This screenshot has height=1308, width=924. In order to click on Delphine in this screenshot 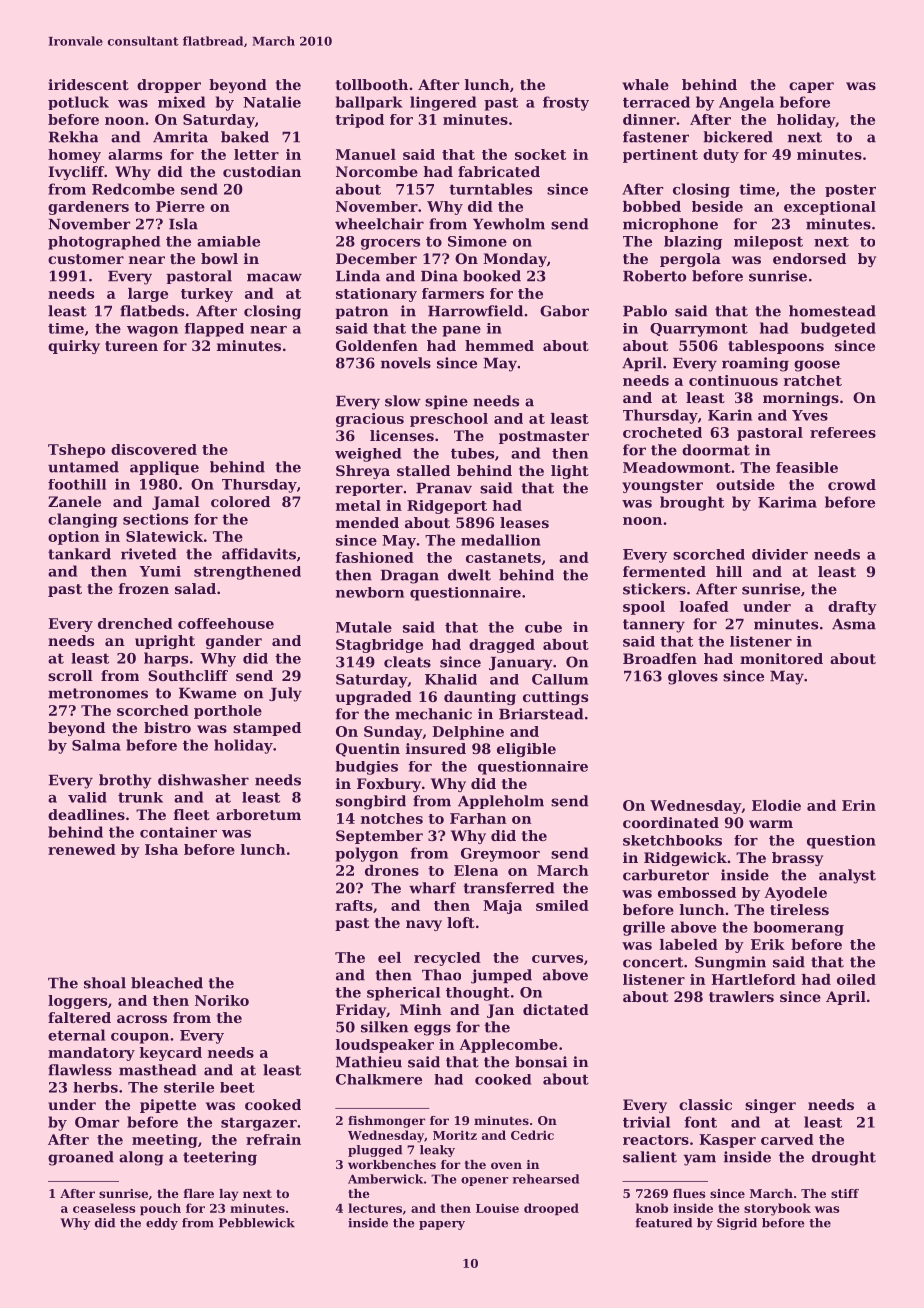, I will do `click(468, 733)`.
